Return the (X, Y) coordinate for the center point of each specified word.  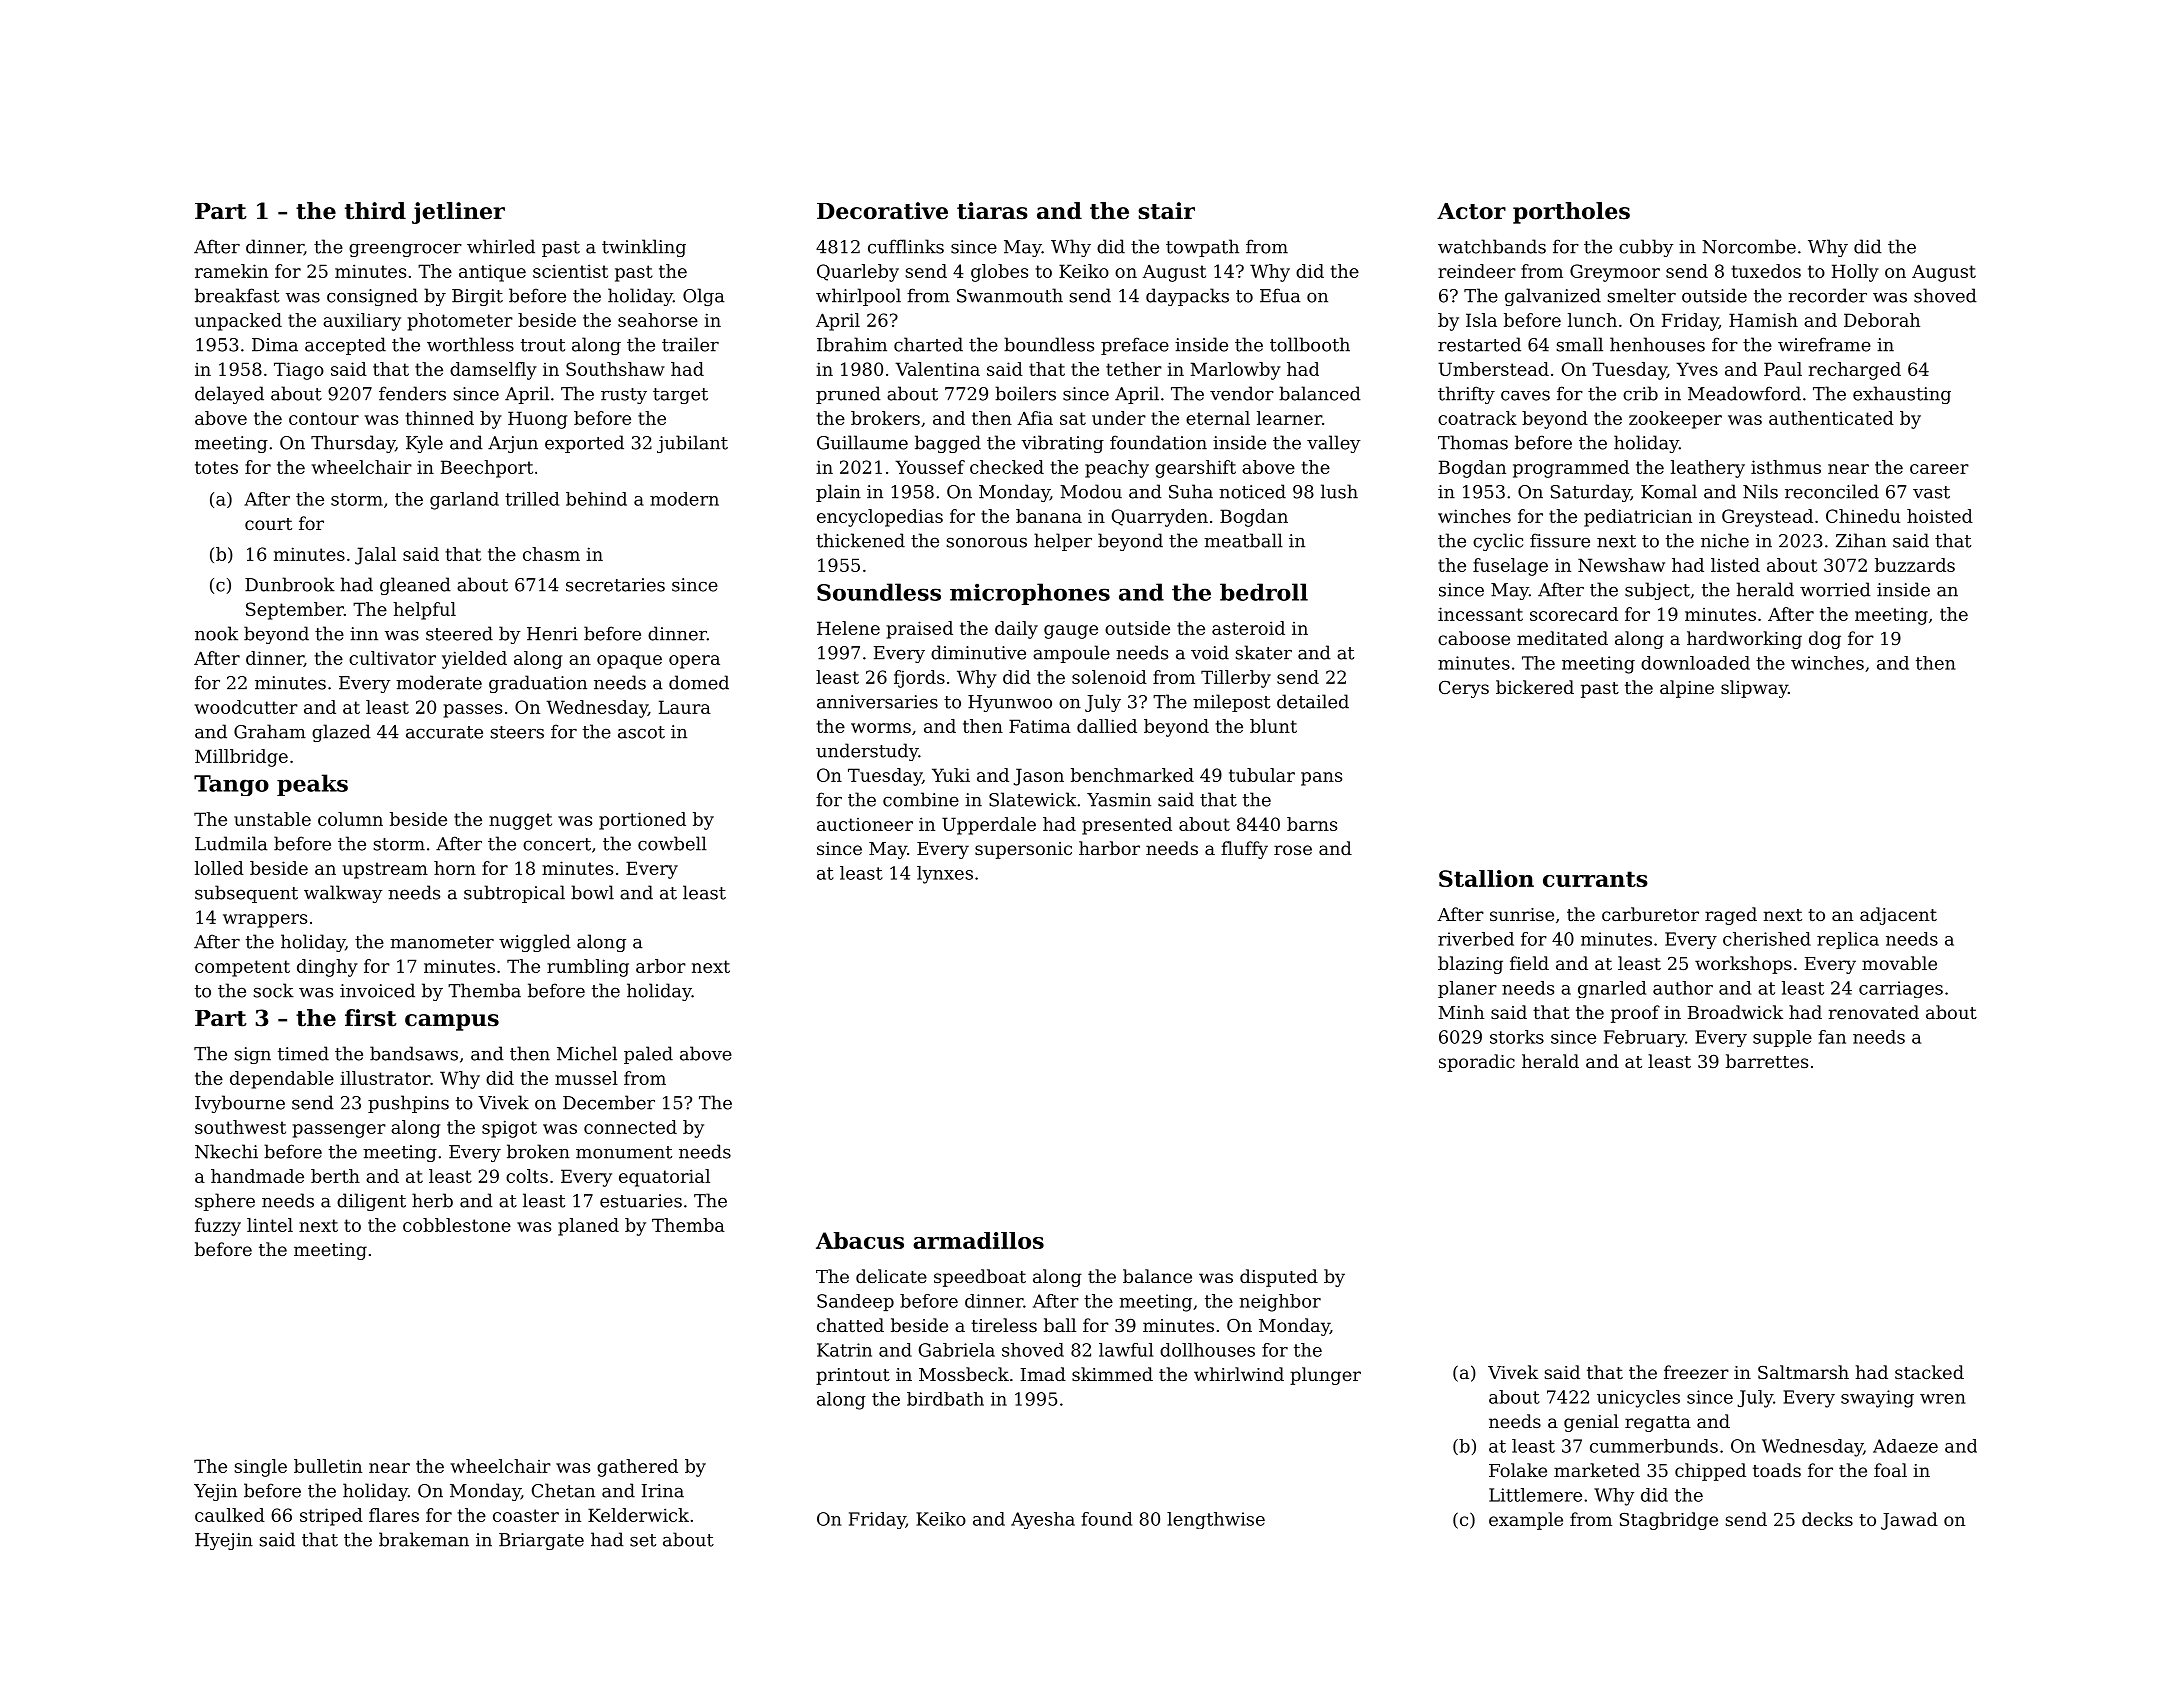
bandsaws (414, 1053)
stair (1166, 211)
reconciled (1832, 491)
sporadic (1477, 1063)
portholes (1571, 213)
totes (216, 467)
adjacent (1898, 916)
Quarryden (1160, 518)
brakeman (424, 1539)
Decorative (882, 211)
